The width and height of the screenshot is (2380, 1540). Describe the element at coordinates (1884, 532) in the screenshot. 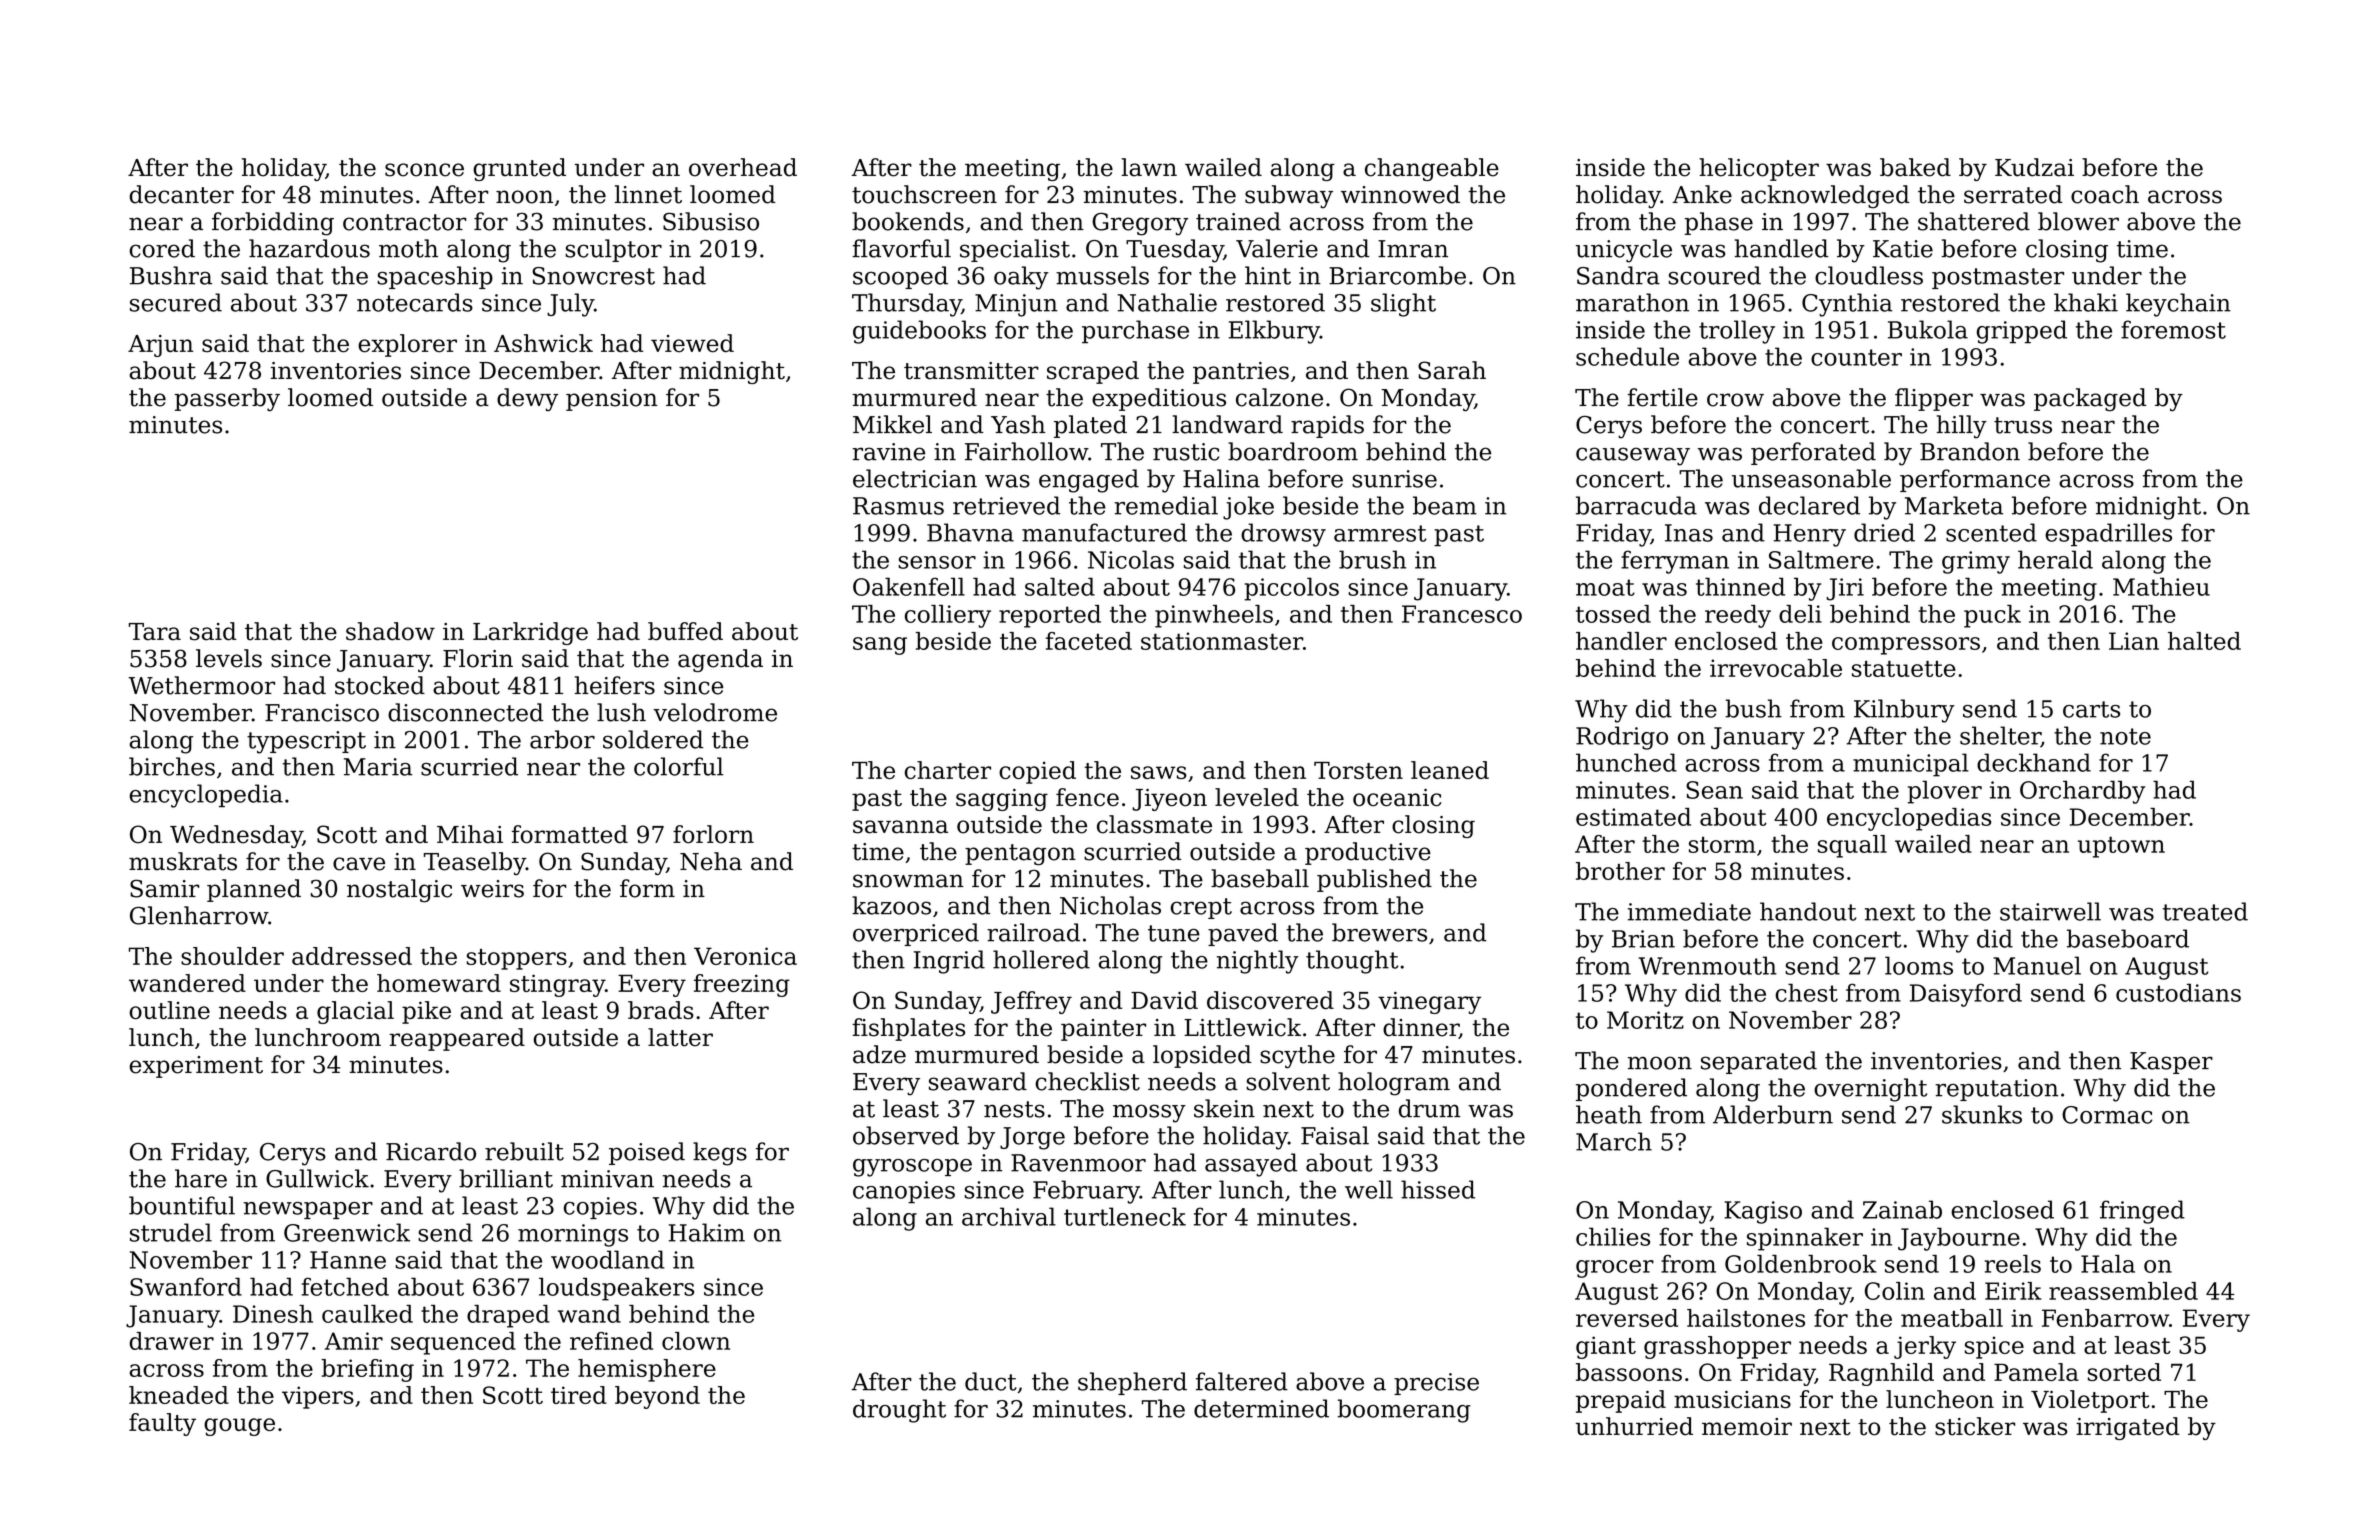

I see `dried` at that location.
